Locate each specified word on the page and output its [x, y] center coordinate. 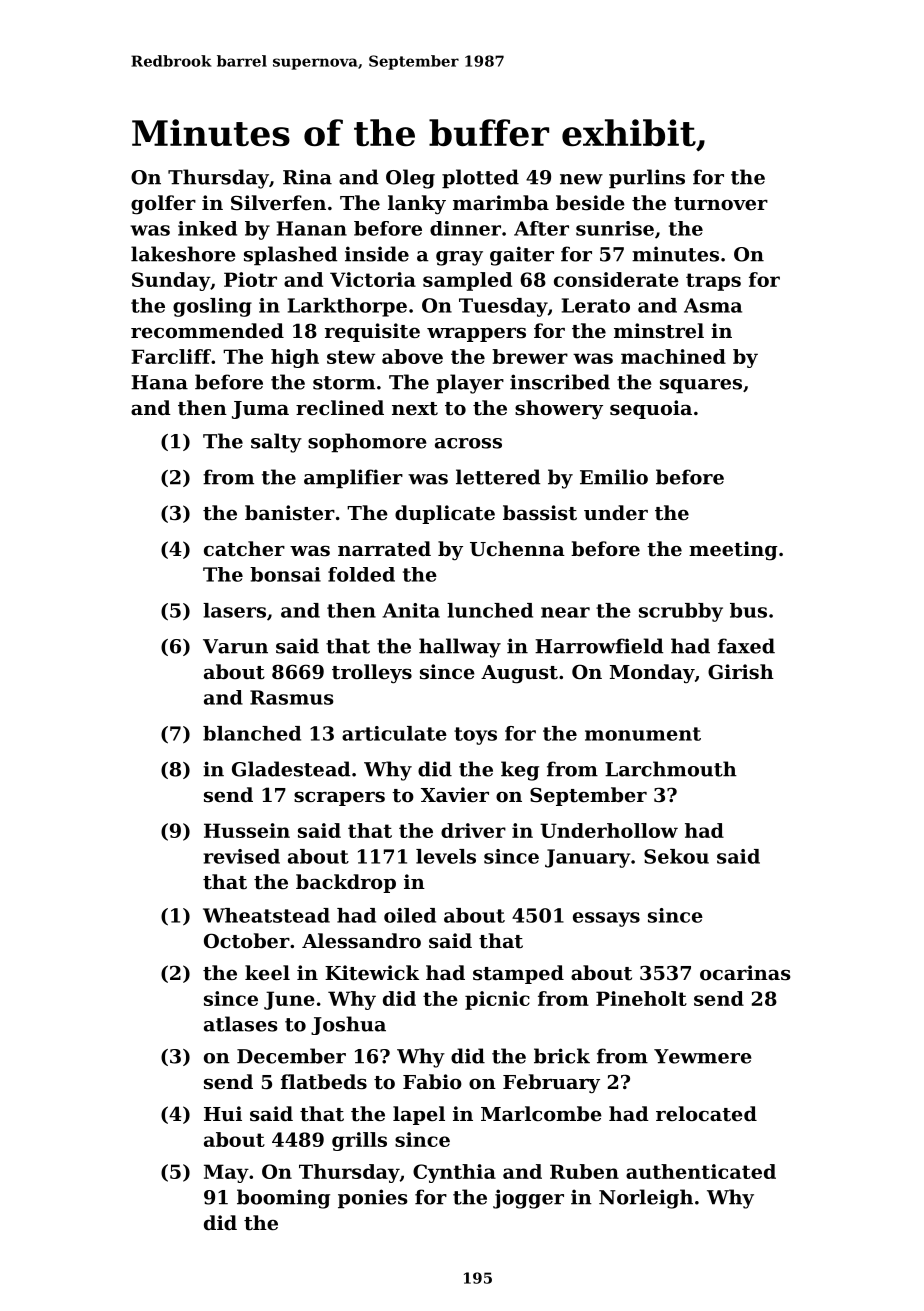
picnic [497, 1000]
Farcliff [171, 356]
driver [473, 830]
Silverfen [278, 202]
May [226, 1173]
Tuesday [503, 307]
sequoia [651, 409]
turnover [721, 204]
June [289, 1000]
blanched [252, 733]
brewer [530, 356]
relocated [706, 1114]
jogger [528, 1199]
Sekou [676, 856]
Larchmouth [671, 769]
